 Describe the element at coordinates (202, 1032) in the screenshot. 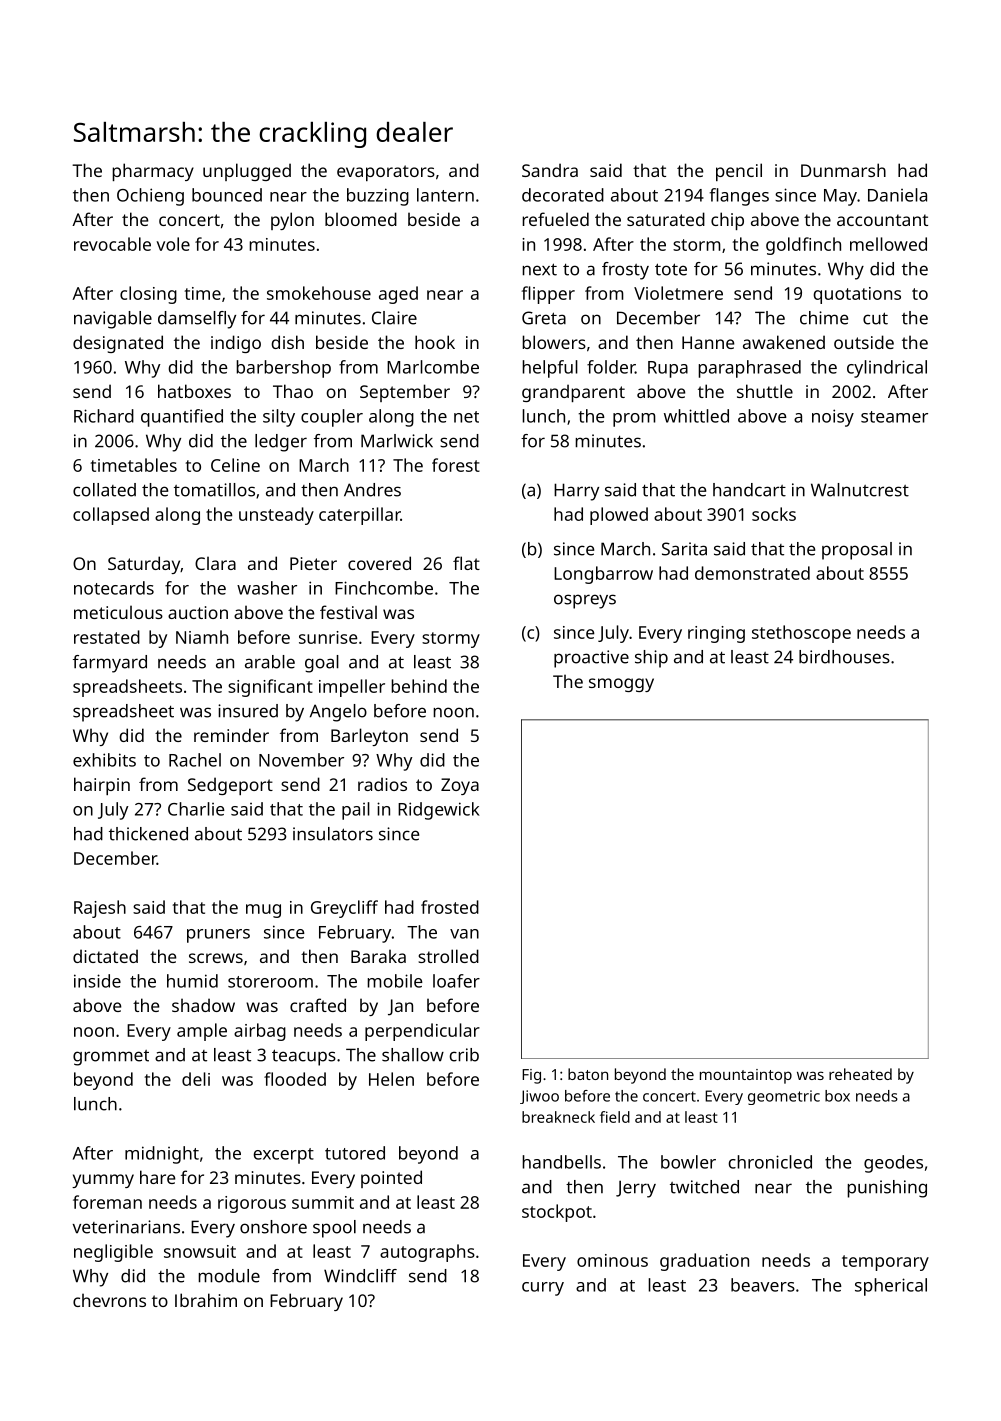

I see `ample` at that location.
